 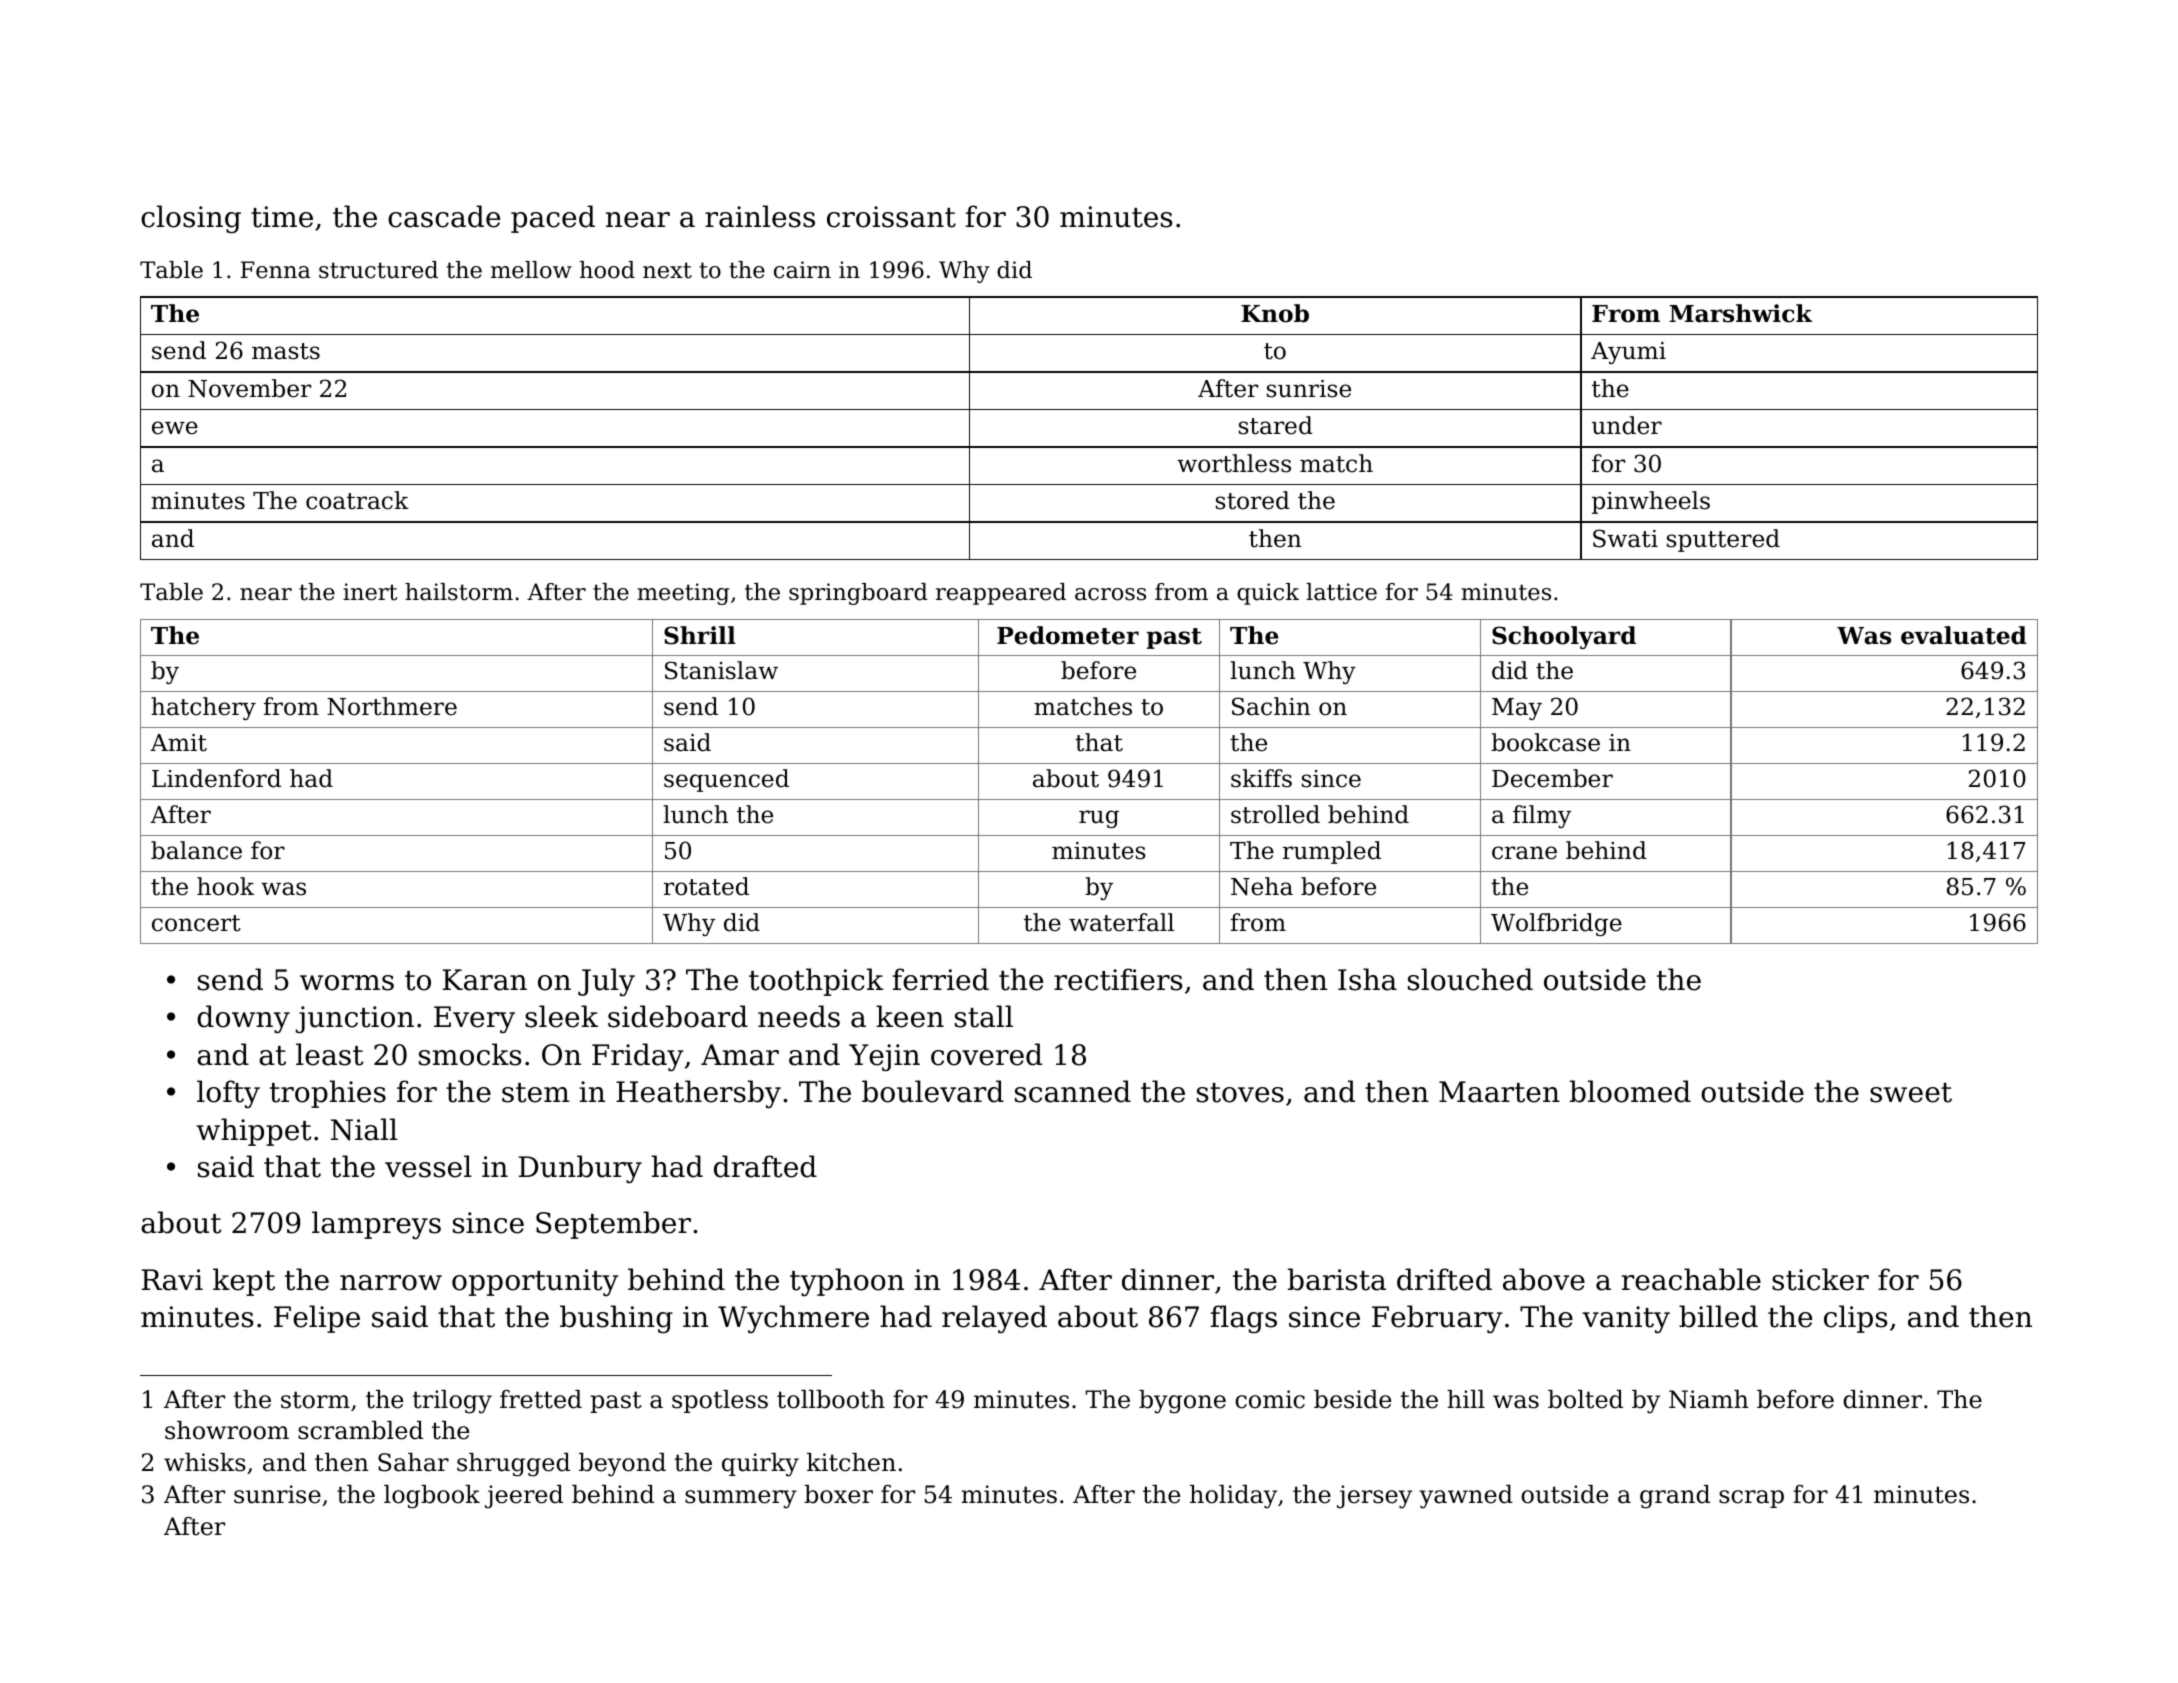 I want to click on Wolfbridge, so click(x=1556, y=924).
